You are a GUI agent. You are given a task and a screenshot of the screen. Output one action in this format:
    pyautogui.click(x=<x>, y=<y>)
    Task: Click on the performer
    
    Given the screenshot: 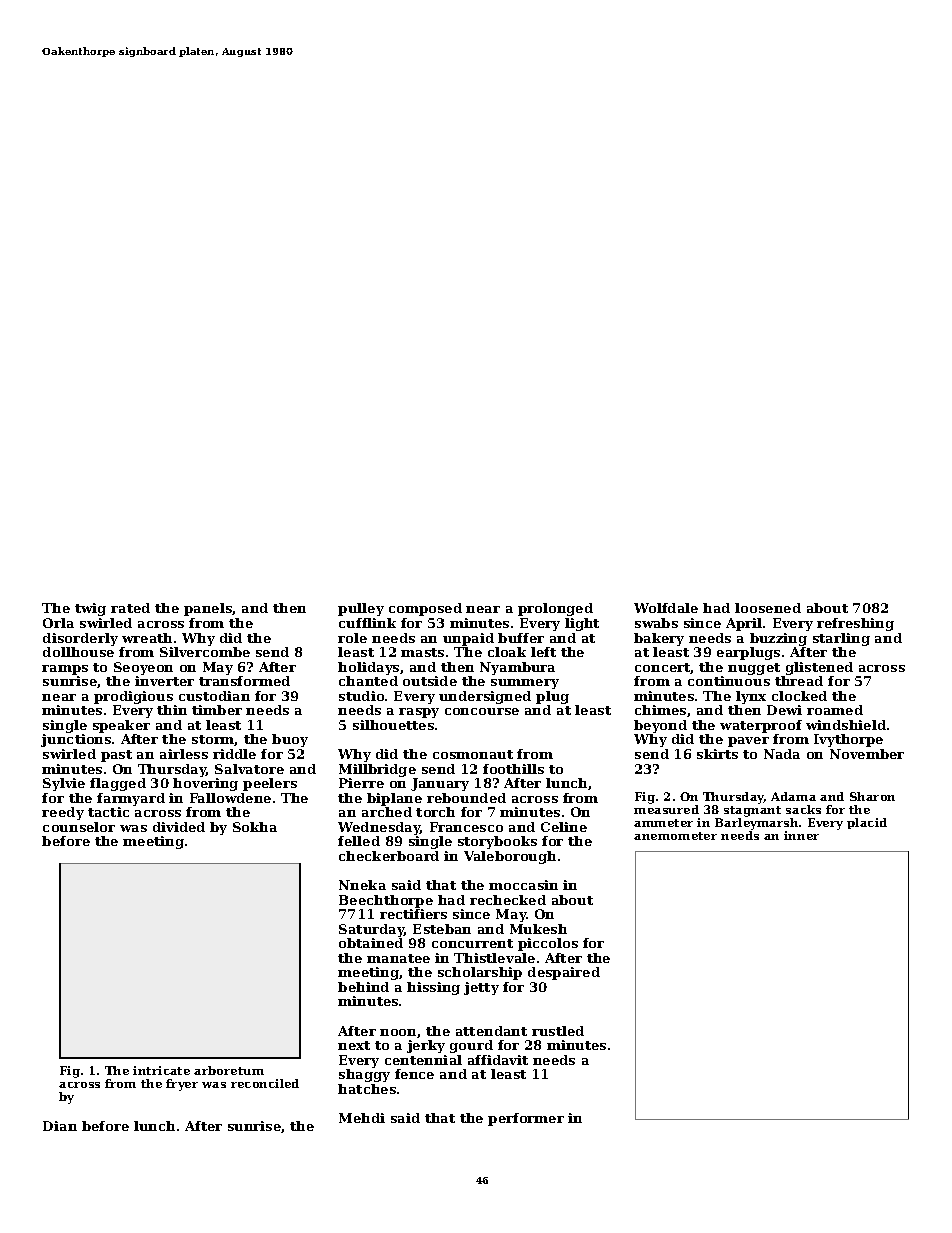 What is the action you would take?
    pyautogui.click(x=526, y=1119)
